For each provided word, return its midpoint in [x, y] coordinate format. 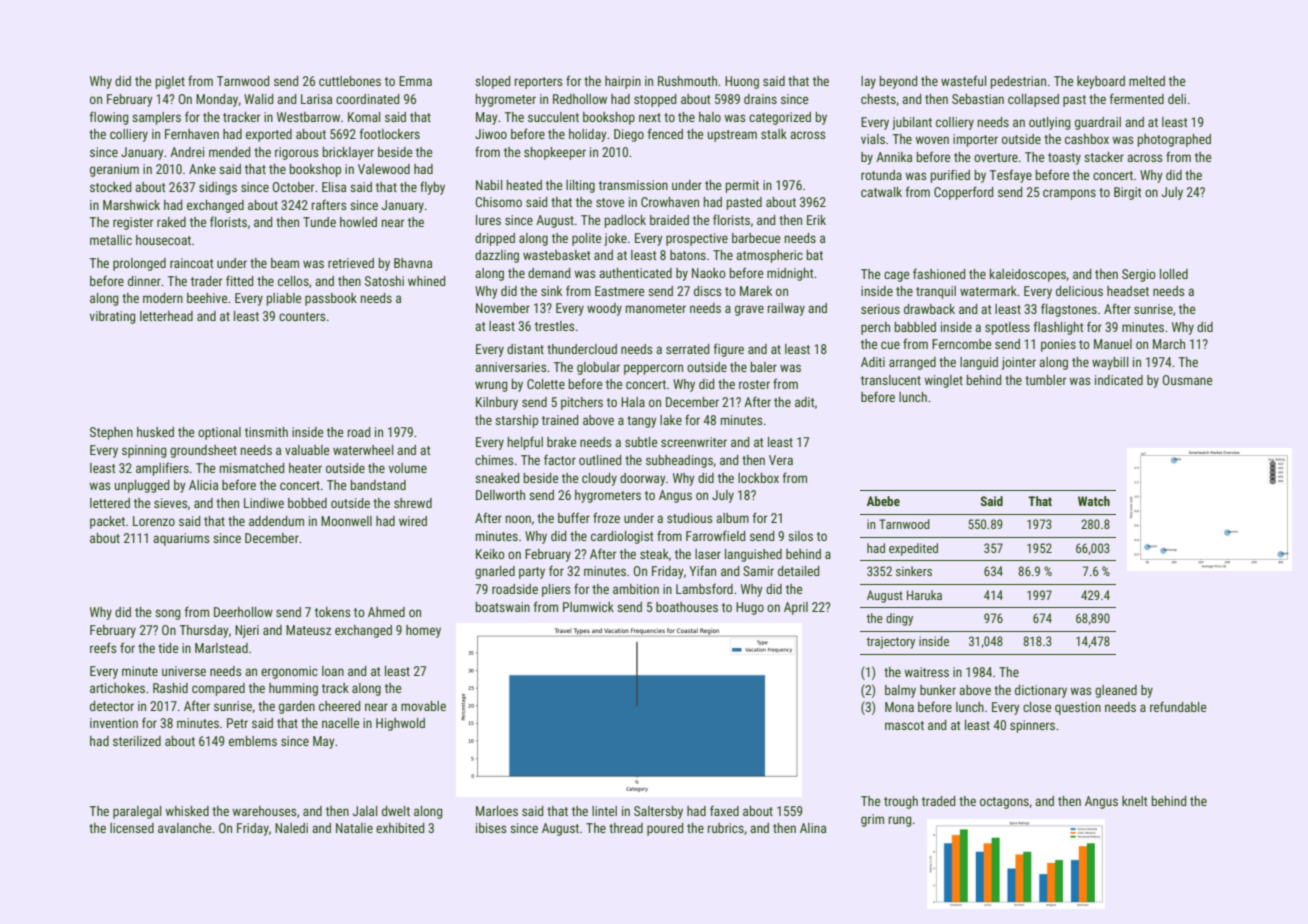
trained [560, 420]
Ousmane [1187, 380]
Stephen [111, 433]
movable [423, 706]
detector [112, 706]
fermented [1137, 98]
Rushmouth [687, 81]
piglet [170, 82]
